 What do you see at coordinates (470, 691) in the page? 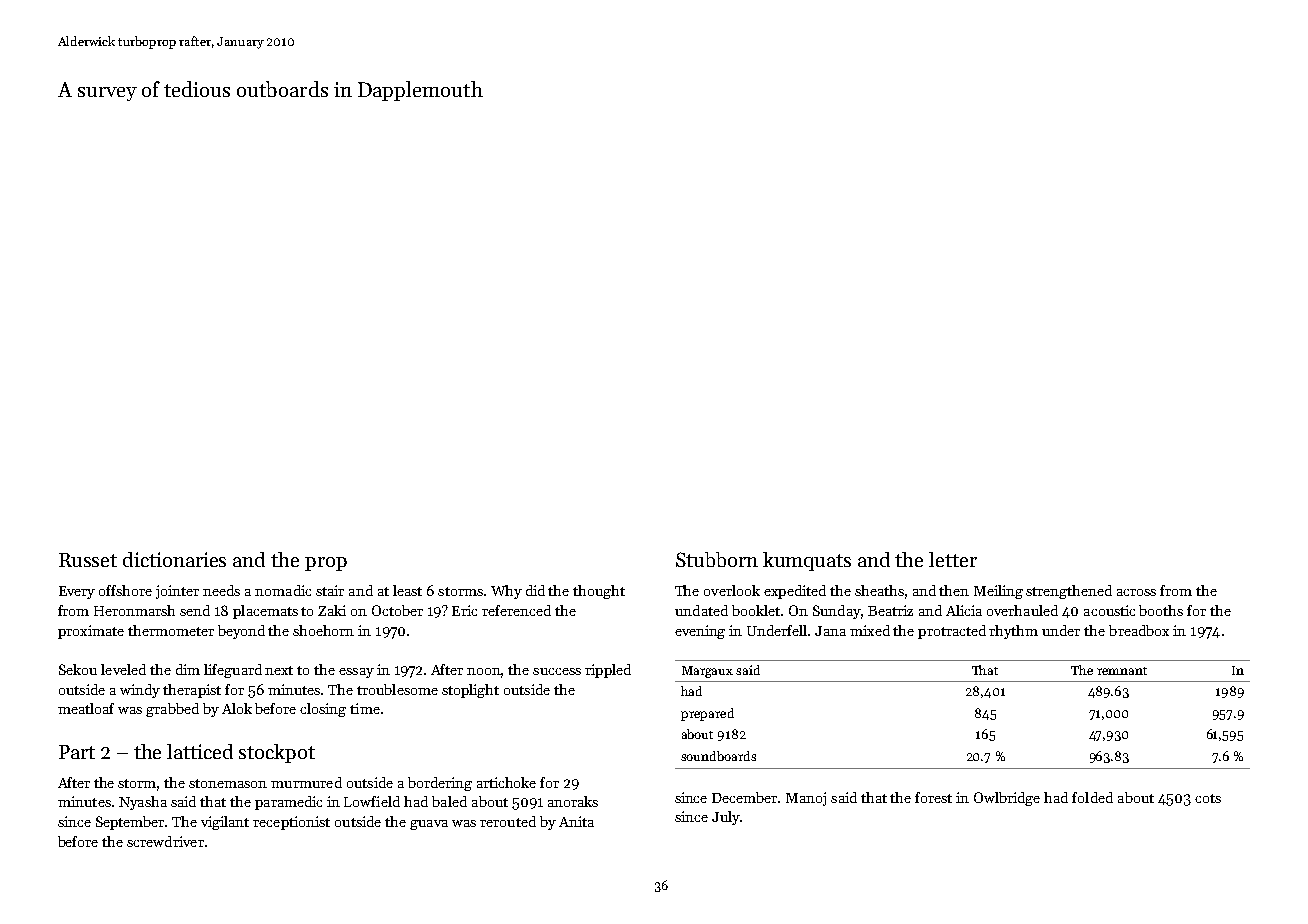
I see `stoplight` at bounding box center [470, 691].
